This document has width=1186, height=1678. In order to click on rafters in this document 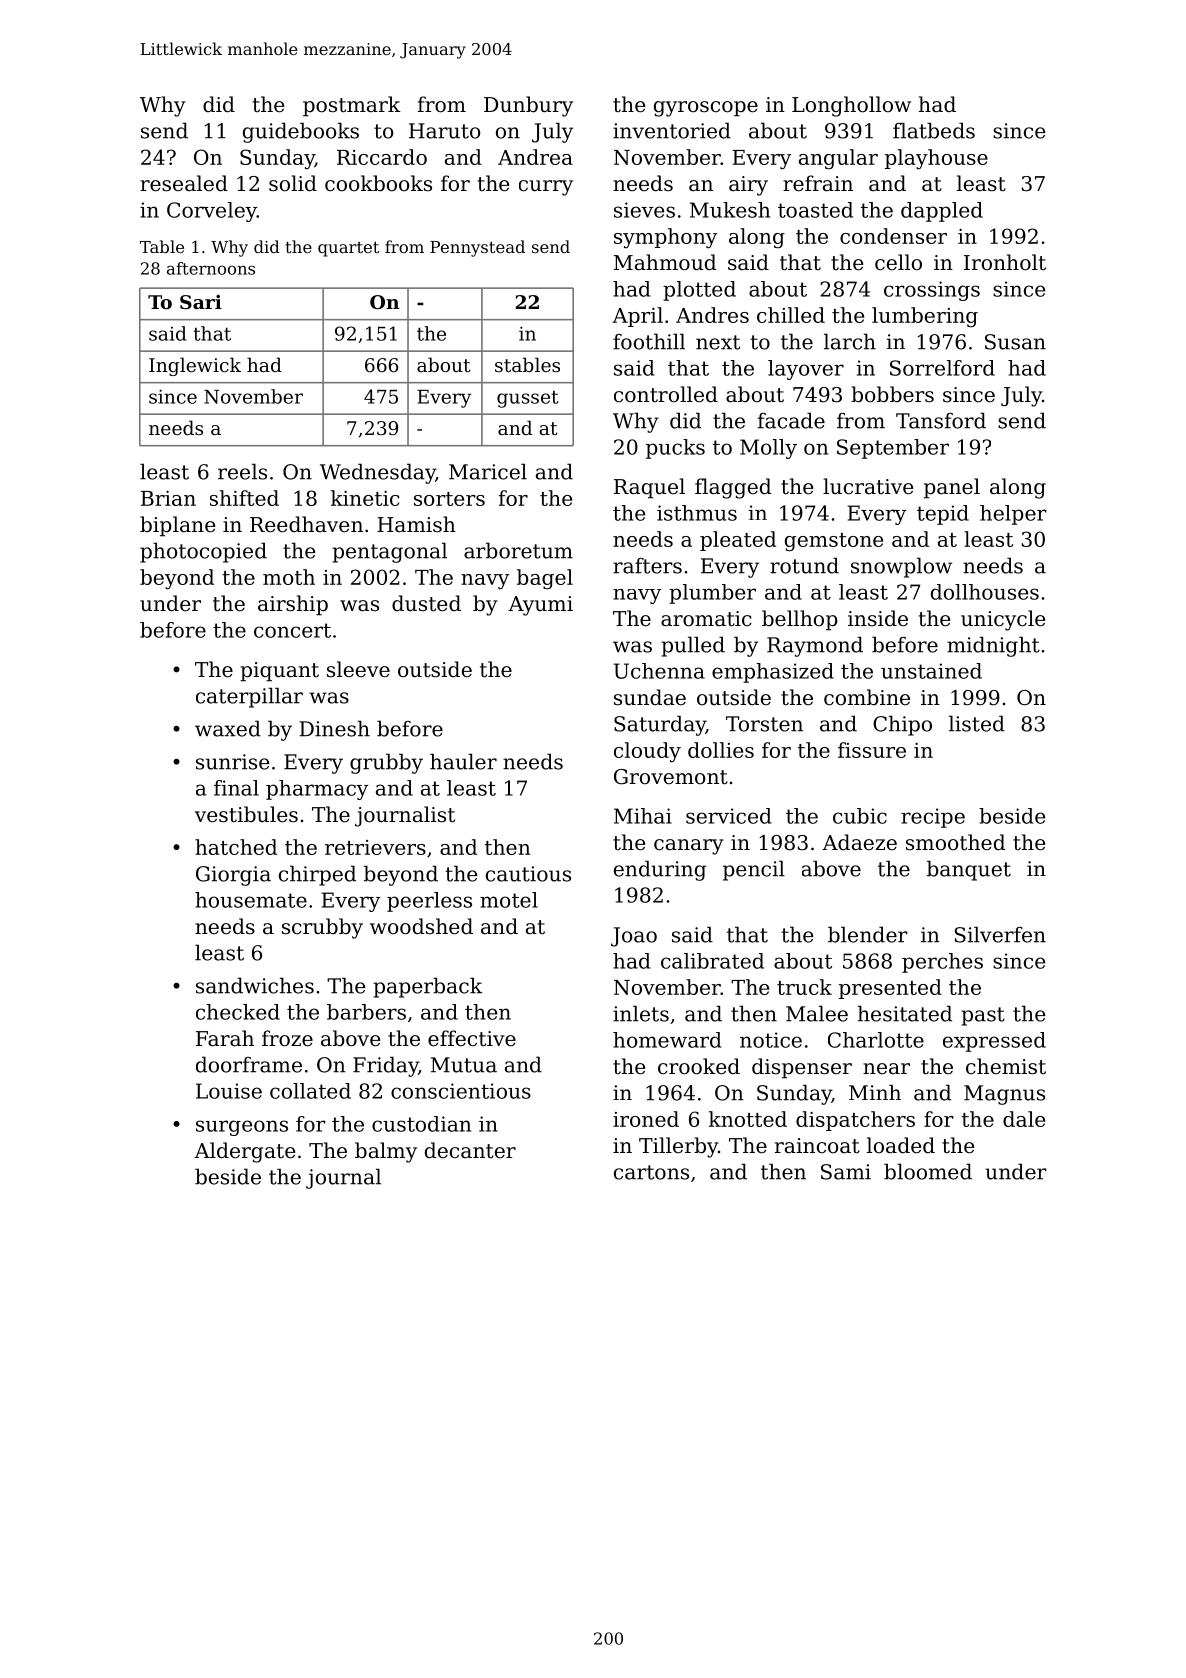, I will do `click(647, 566)`.
